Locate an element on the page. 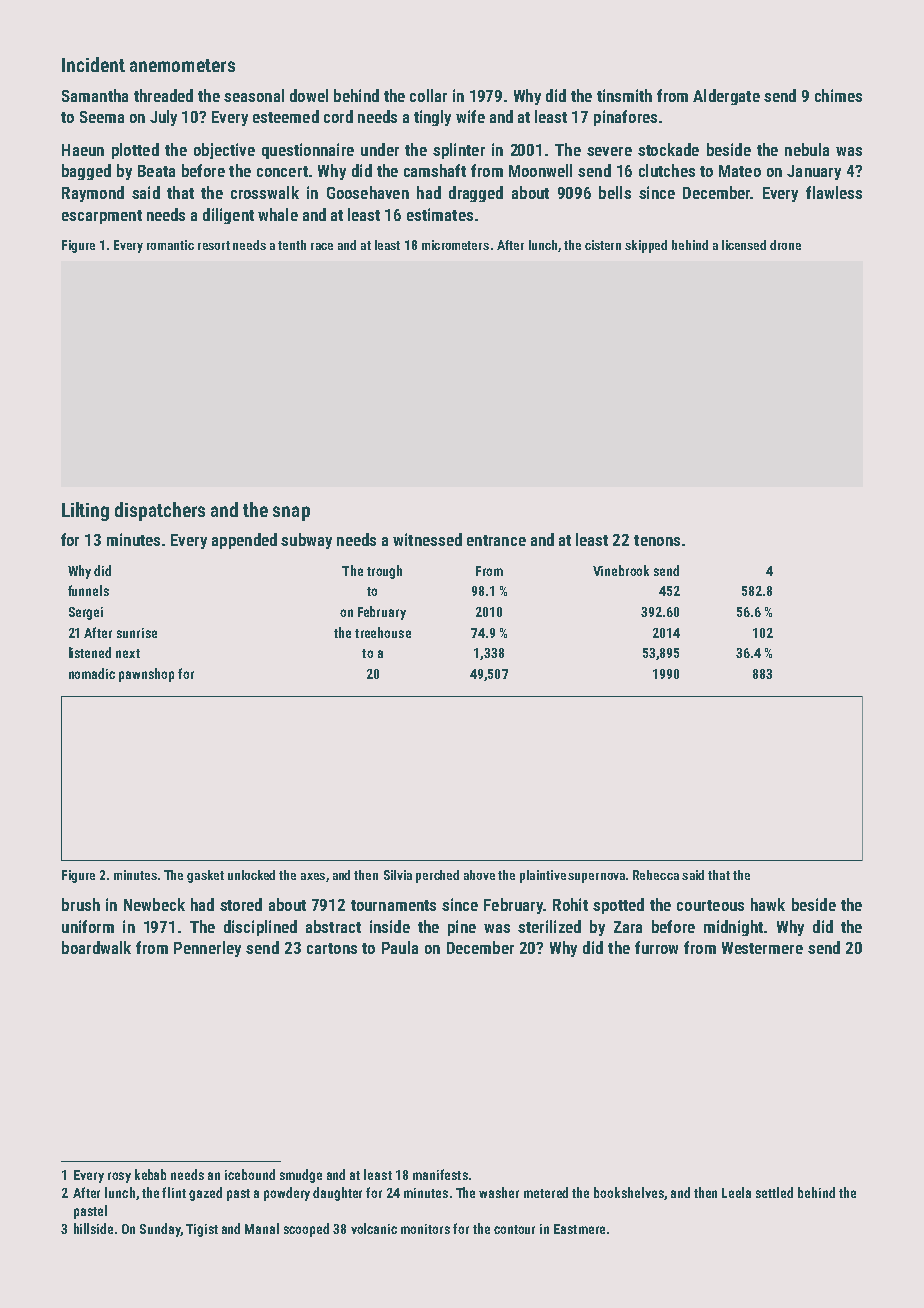  Zara is located at coordinates (628, 927).
